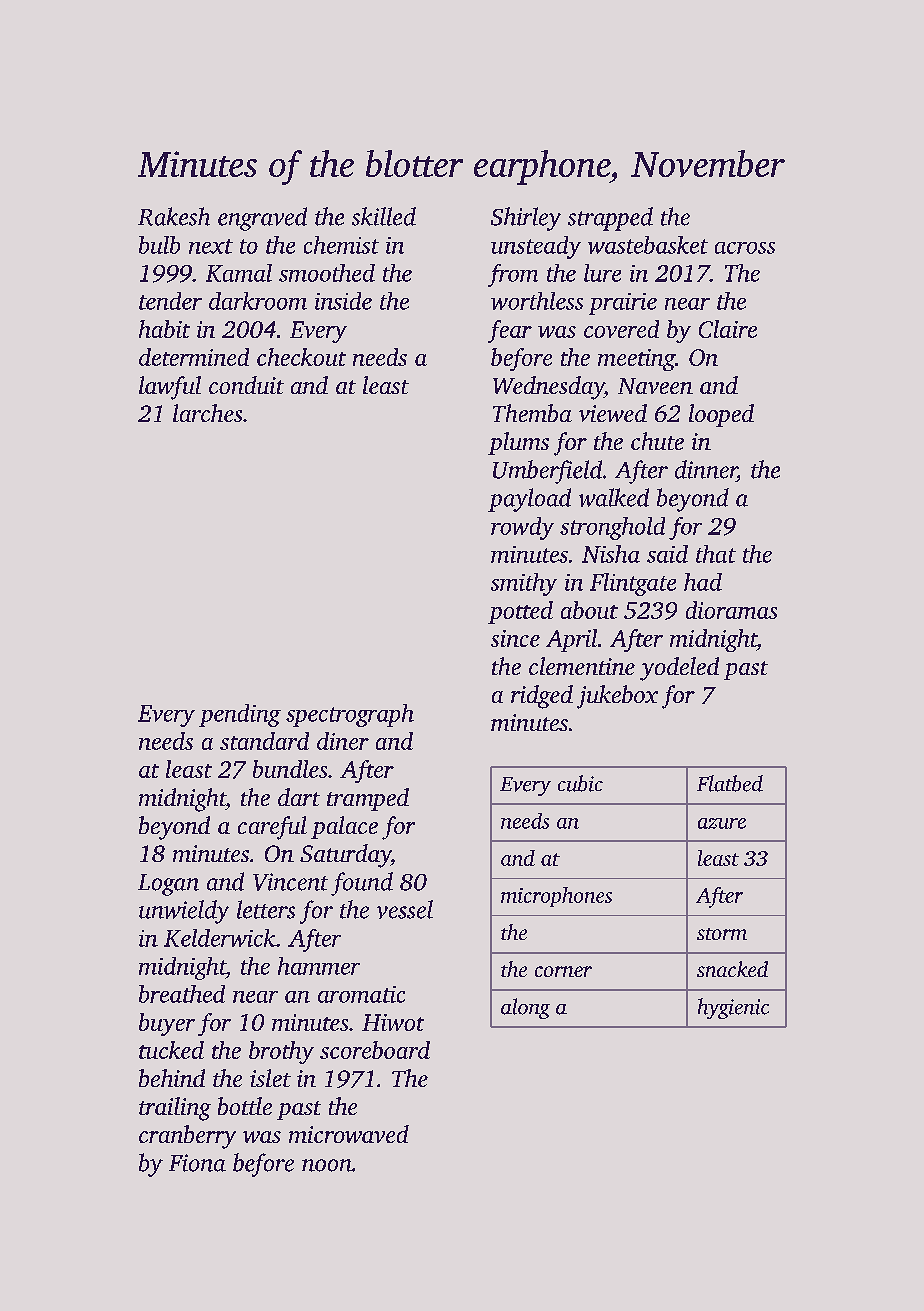  I want to click on microwaved, so click(349, 1134).
